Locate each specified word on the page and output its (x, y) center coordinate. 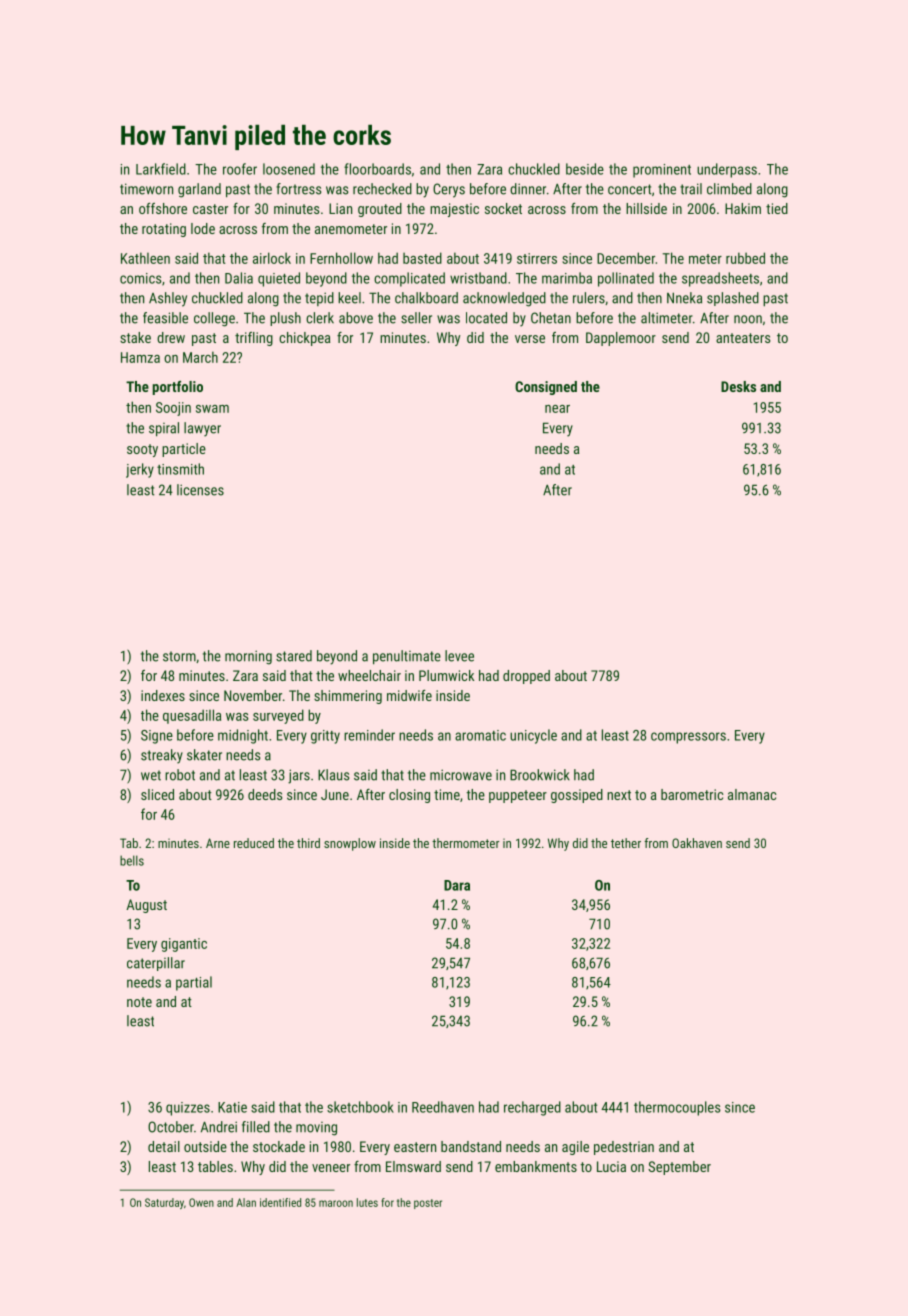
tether (626, 843)
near (557, 409)
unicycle (533, 736)
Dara (457, 885)
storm (179, 656)
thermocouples (677, 1108)
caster (210, 209)
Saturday (164, 1203)
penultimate (407, 657)
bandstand (471, 1146)
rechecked (382, 189)
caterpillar (156, 964)
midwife (409, 695)
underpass (727, 170)
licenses (200, 490)
